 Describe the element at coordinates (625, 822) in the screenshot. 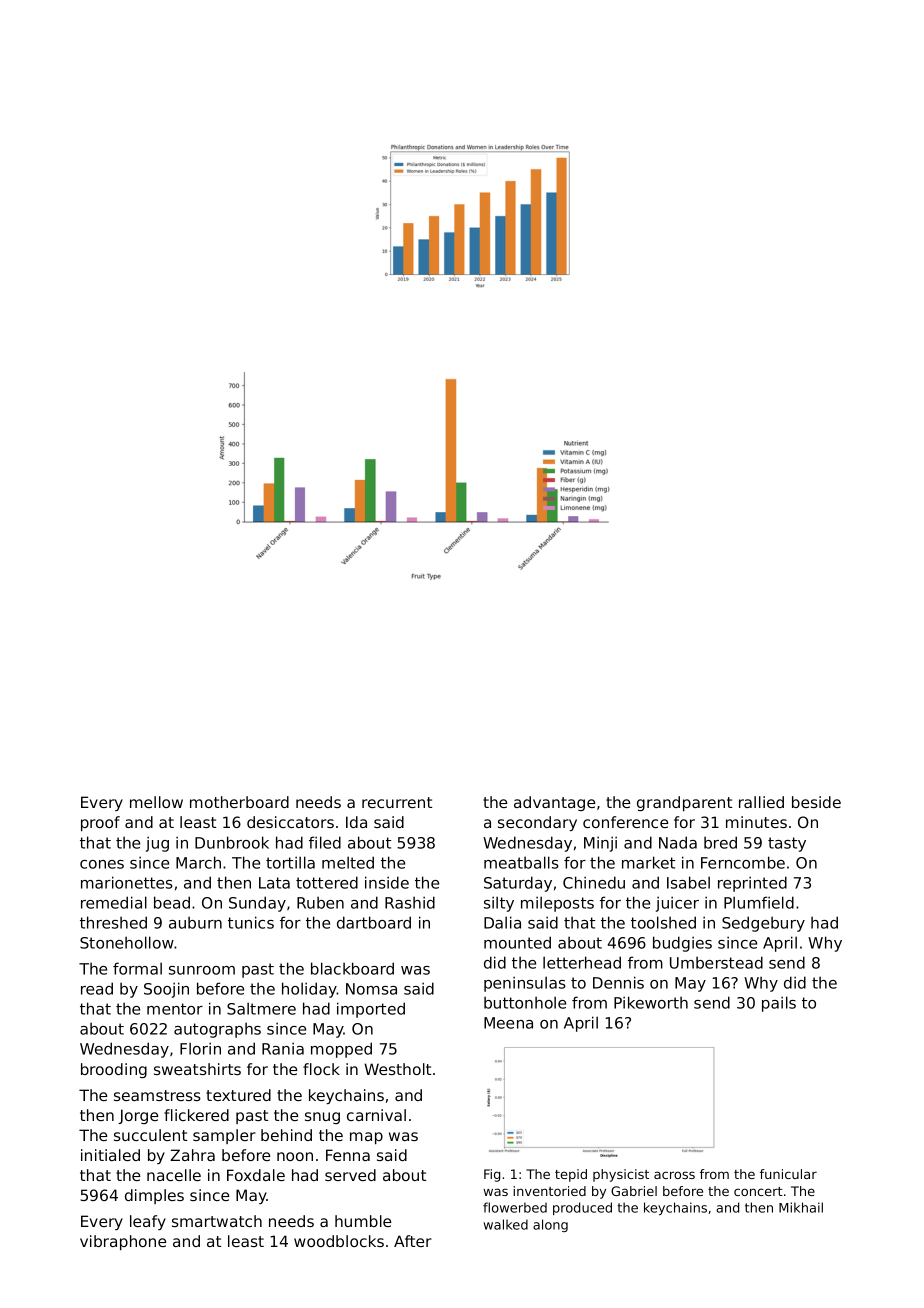

I see `conference` at that location.
